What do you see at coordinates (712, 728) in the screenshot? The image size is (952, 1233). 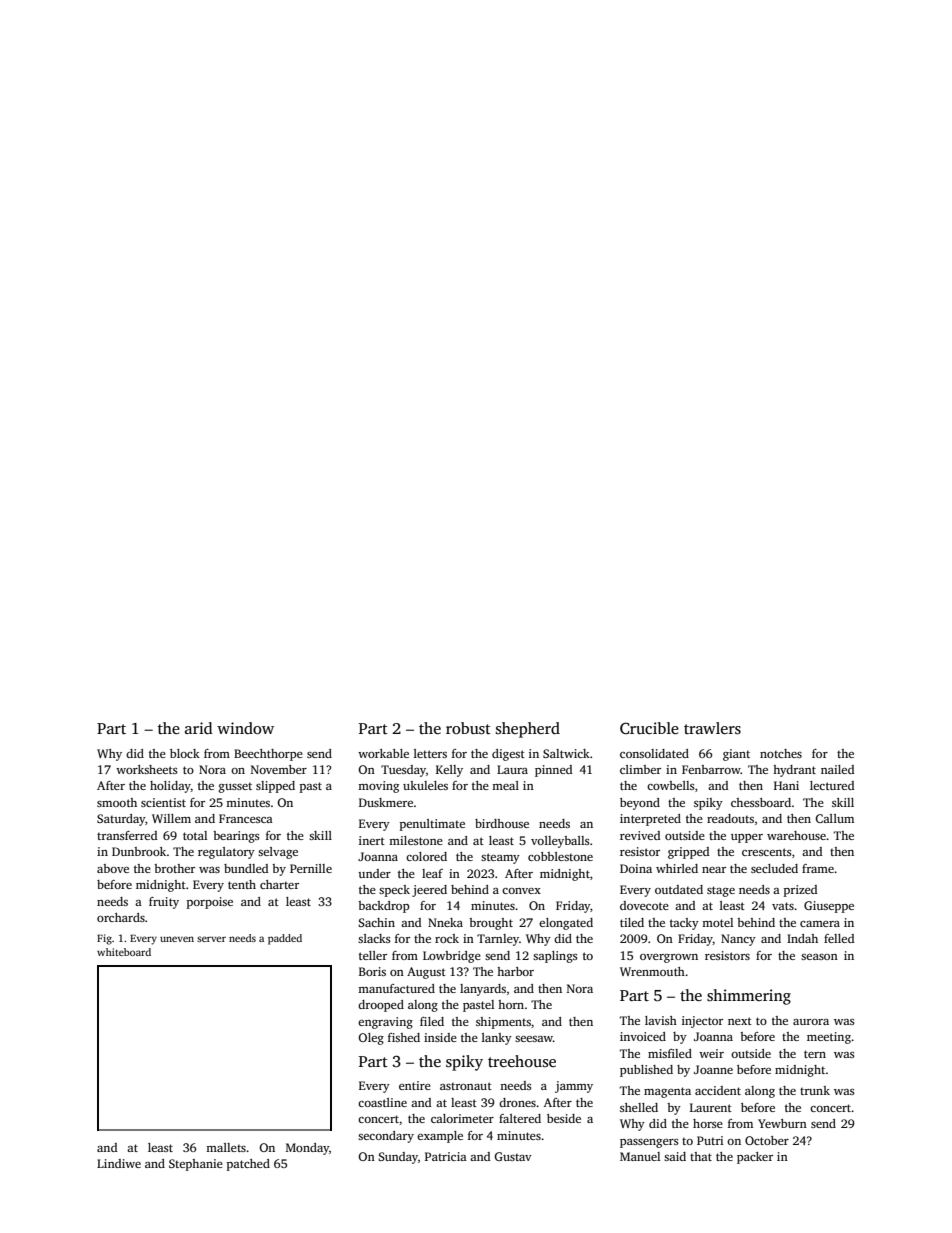 I see `trawlers` at bounding box center [712, 728].
